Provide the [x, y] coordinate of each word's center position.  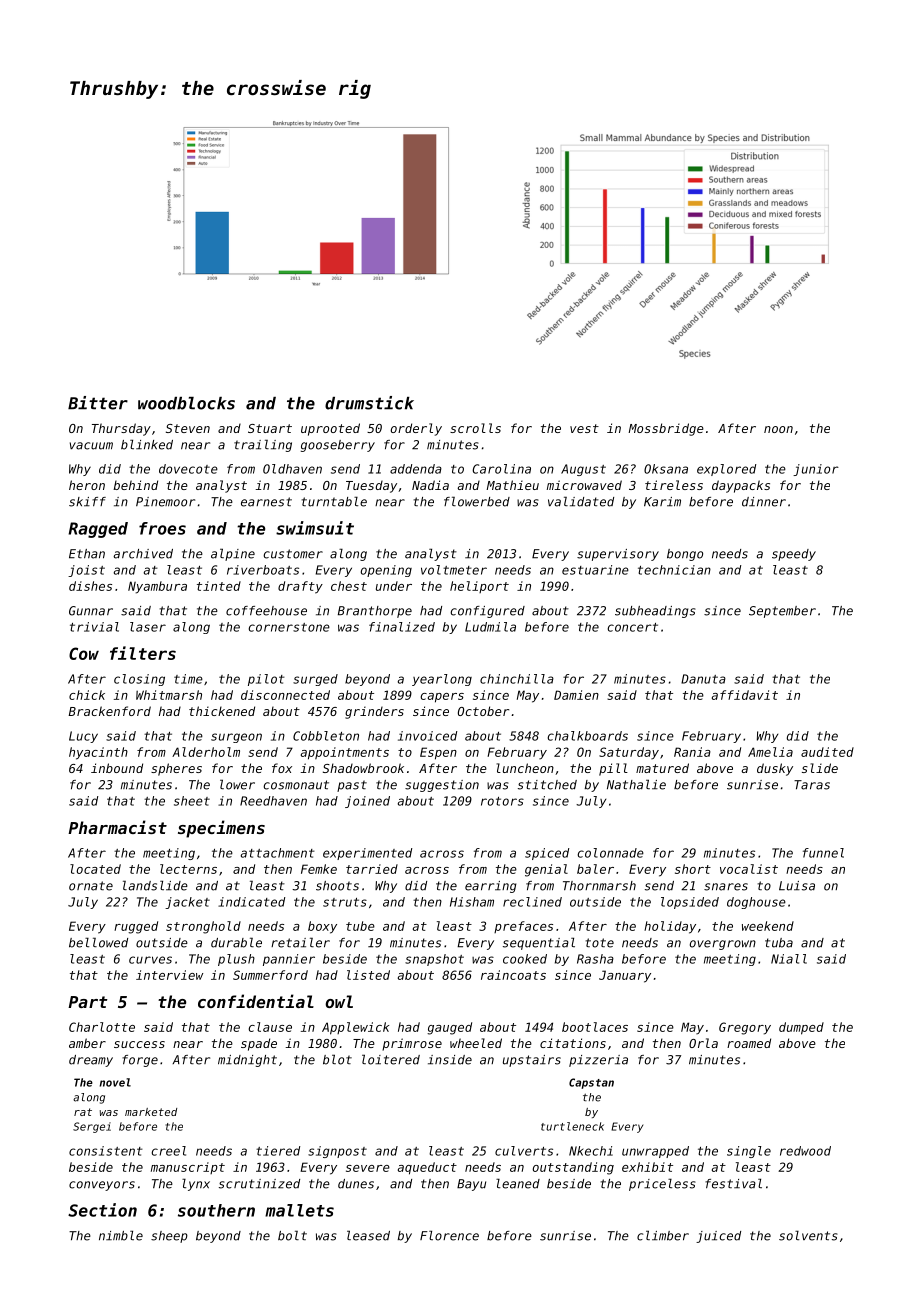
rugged [136, 927]
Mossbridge [666, 429]
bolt [292, 1235]
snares [726, 887]
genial [546, 870]
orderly [416, 429]
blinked [147, 444]
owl [339, 1001]
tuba [779, 943]
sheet [192, 801]
